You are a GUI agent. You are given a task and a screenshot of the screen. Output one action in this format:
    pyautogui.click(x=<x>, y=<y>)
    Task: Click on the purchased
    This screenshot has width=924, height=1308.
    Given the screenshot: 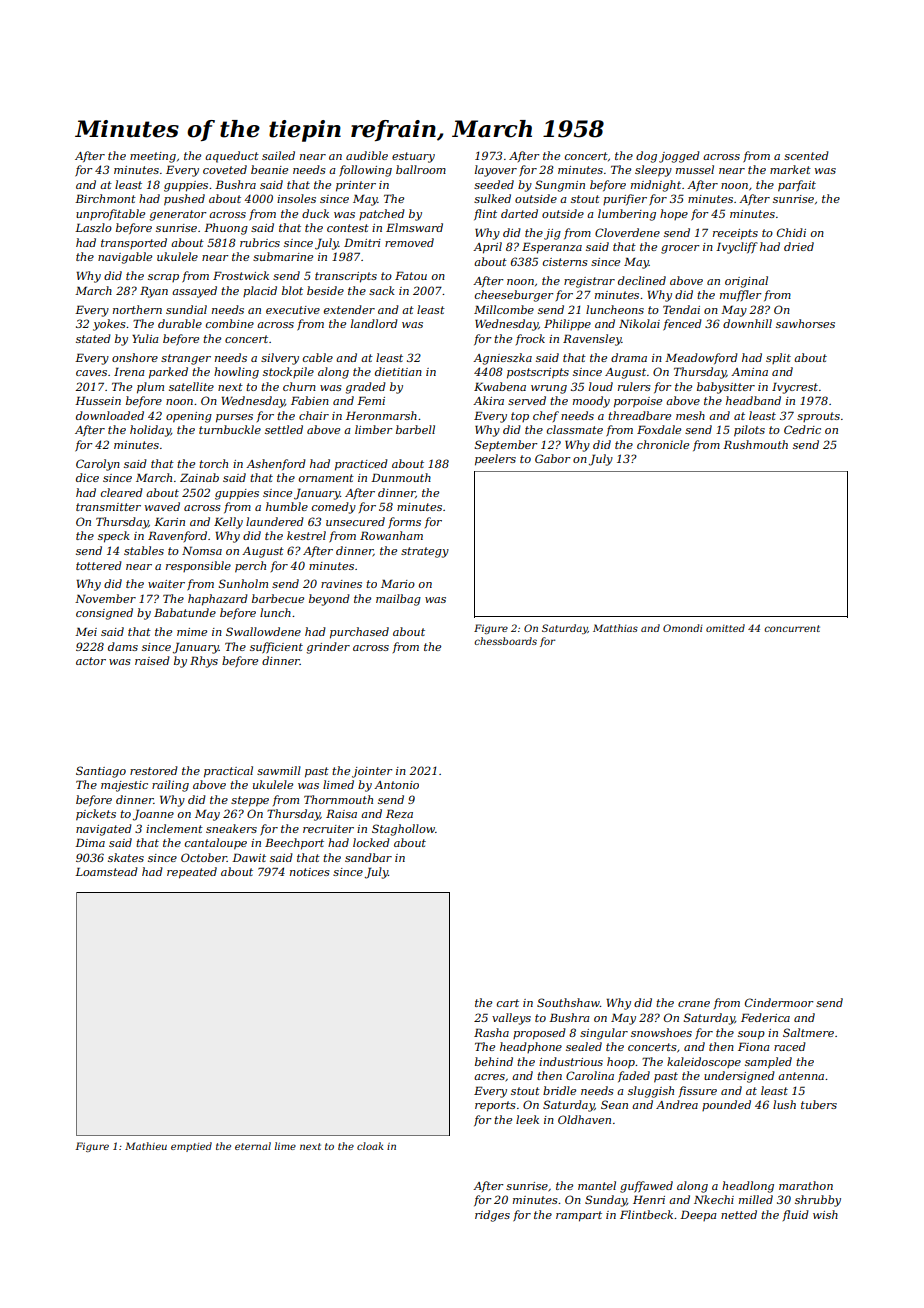 What is the action you would take?
    pyautogui.click(x=359, y=633)
